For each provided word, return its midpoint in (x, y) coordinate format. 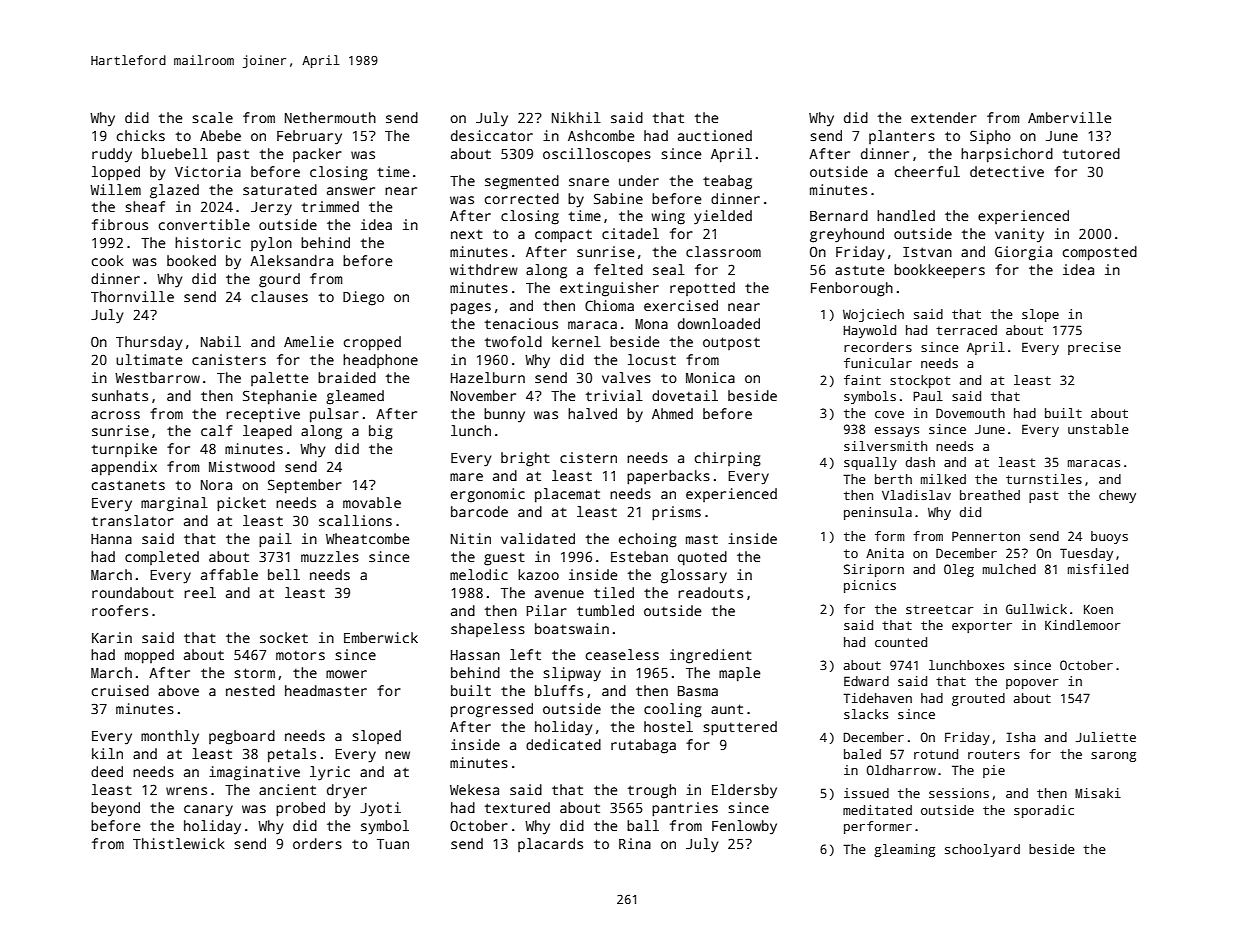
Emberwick (381, 637)
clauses (279, 296)
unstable (1098, 429)
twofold (513, 341)
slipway (572, 674)
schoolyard (982, 850)
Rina (635, 843)
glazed (174, 191)
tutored (1091, 153)
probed (300, 809)
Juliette (1106, 737)
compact (563, 235)
